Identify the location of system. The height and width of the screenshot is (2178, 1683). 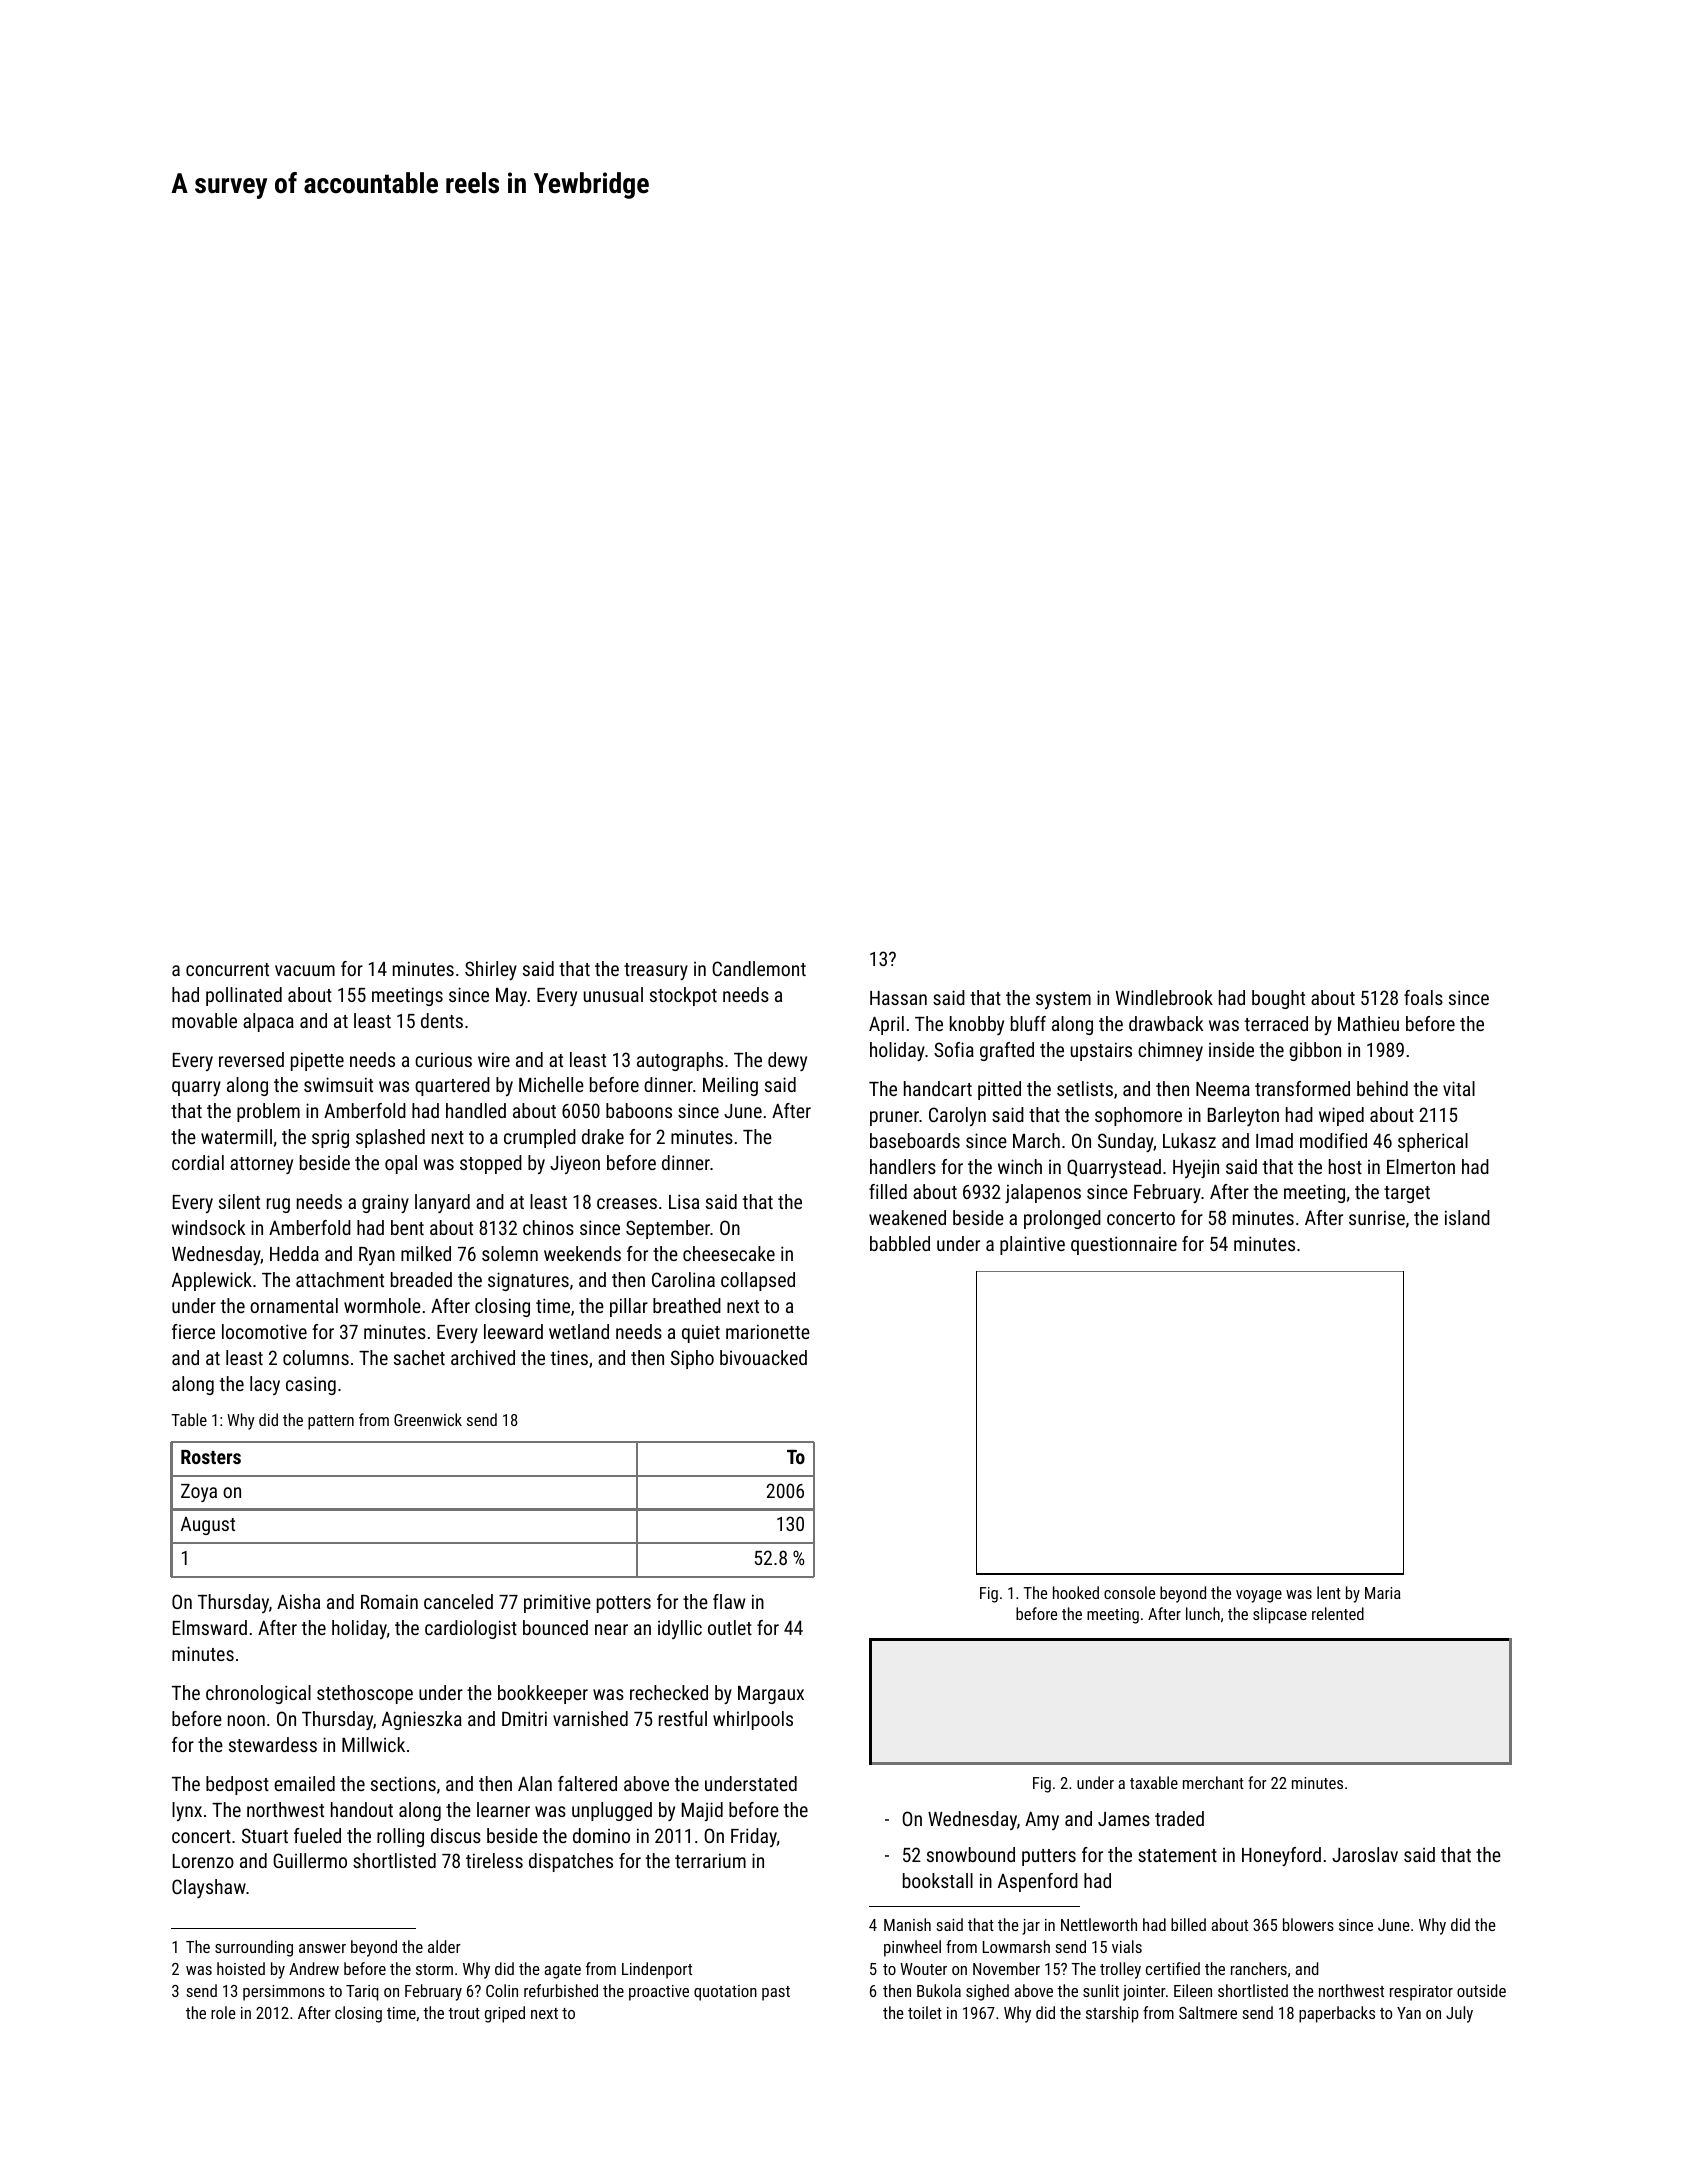
(1063, 1000).
